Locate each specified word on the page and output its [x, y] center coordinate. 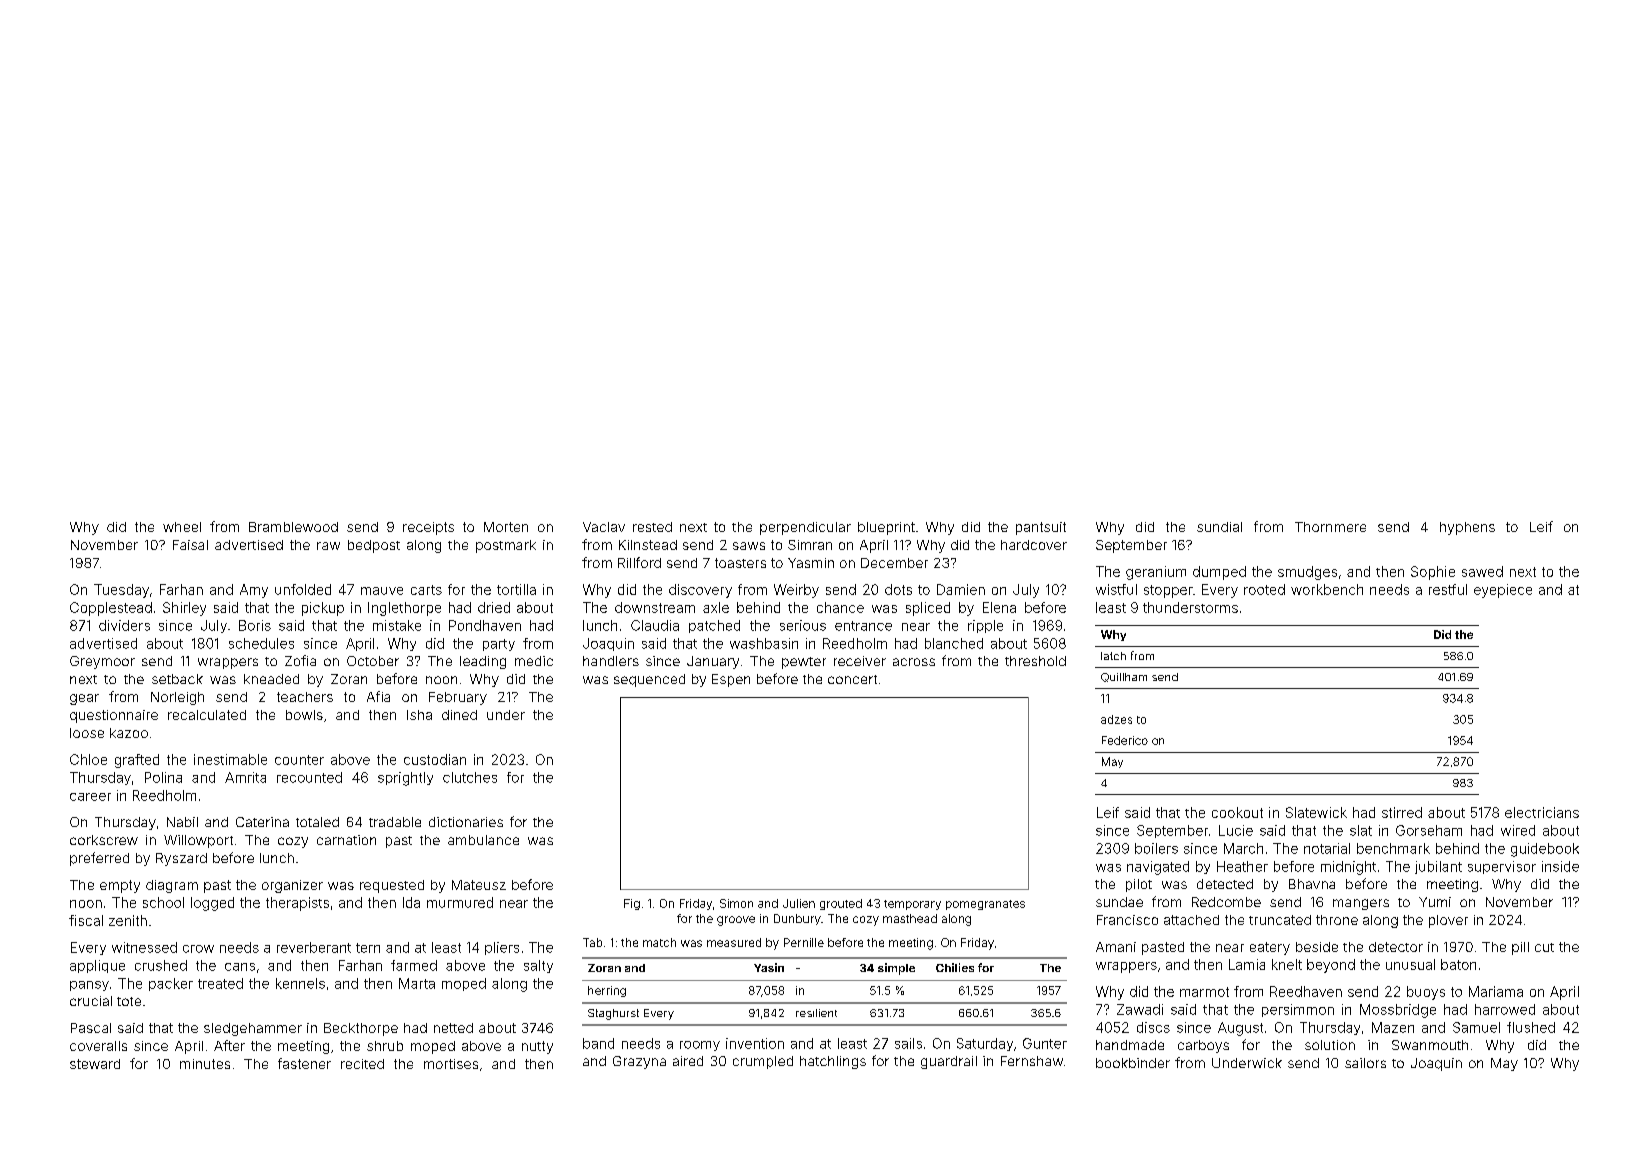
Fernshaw [1032, 1061]
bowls [304, 715]
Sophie [1433, 573]
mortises [451, 1064]
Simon [736, 903]
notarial [1327, 848]
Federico [1125, 740]
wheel [182, 527]
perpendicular [805, 528]
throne [1337, 920]
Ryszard [181, 859]
